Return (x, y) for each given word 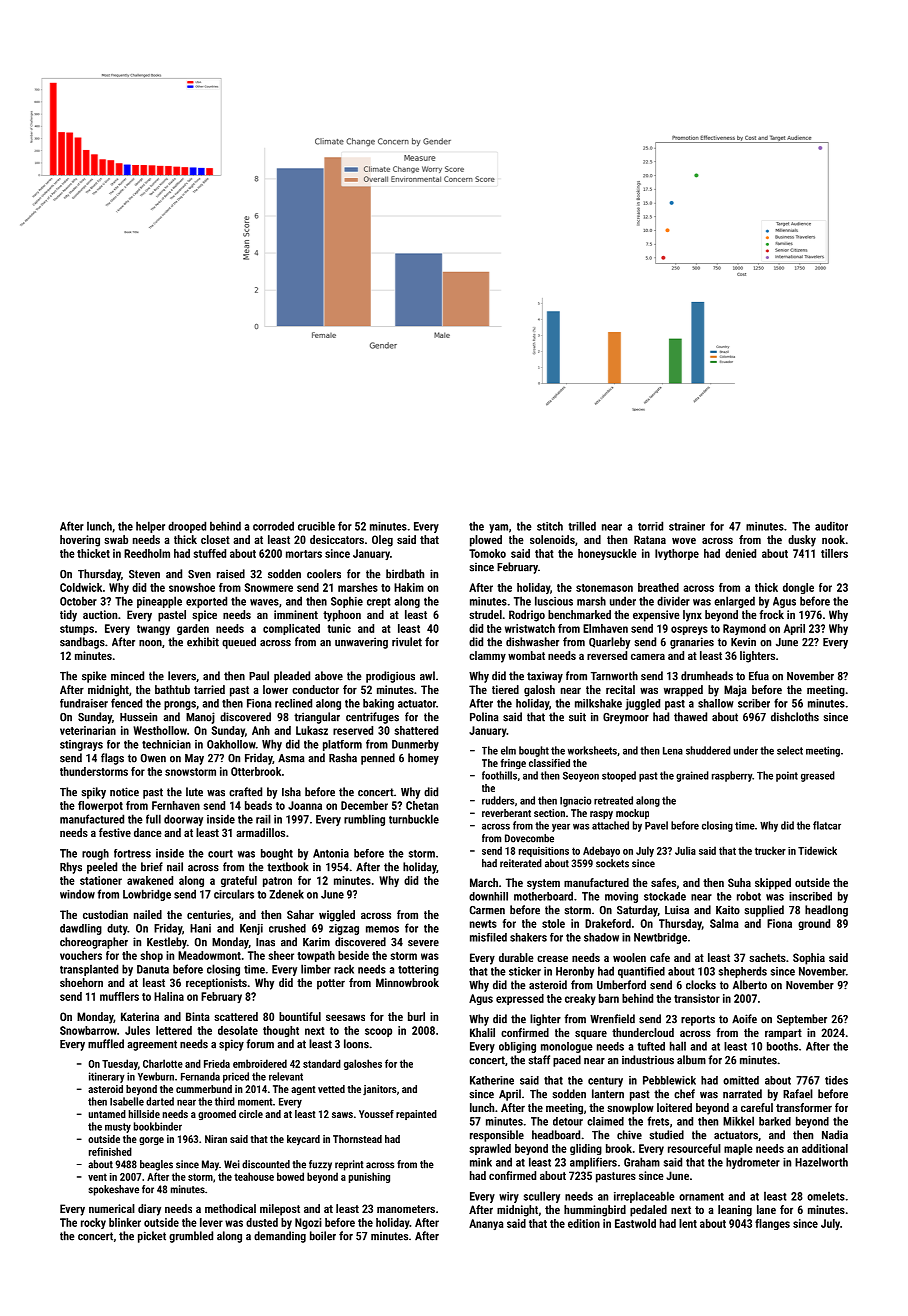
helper (150, 527)
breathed (658, 587)
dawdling (81, 929)
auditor (831, 526)
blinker (125, 1222)
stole (553, 923)
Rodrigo (527, 616)
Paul (259, 676)
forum (260, 1044)
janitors (379, 1090)
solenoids (552, 539)
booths (782, 1046)
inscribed (810, 896)
